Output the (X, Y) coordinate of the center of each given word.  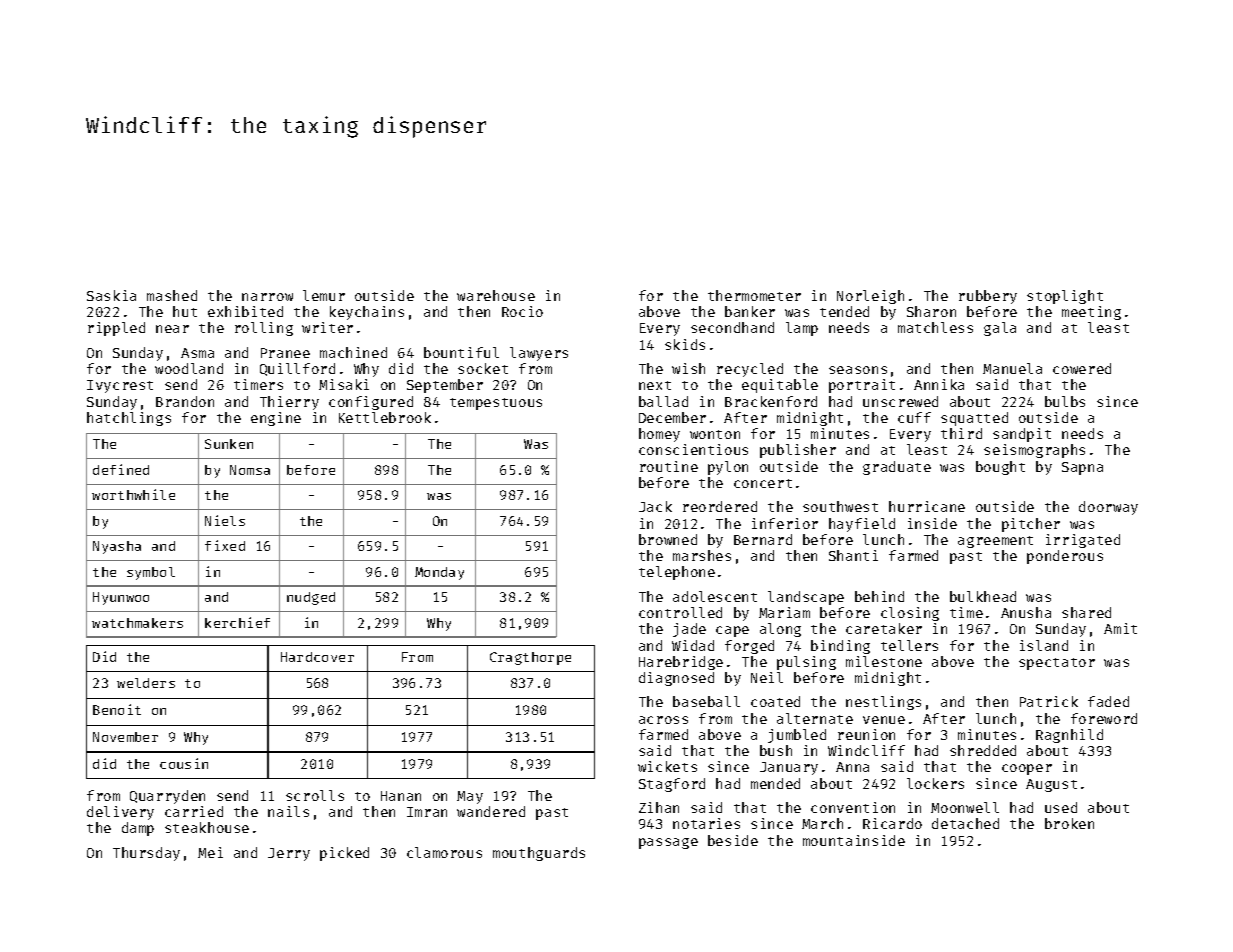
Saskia (111, 295)
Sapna (1082, 468)
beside (733, 840)
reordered (720, 506)
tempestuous (496, 404)
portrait (862, 386)
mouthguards (539, 854)
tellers (909, 645)
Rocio (522, 311)
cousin (184, 763)
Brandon (185, 401)
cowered (1082, 368)
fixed (225, 545)
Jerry (289, 854)
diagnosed (676, 679)
